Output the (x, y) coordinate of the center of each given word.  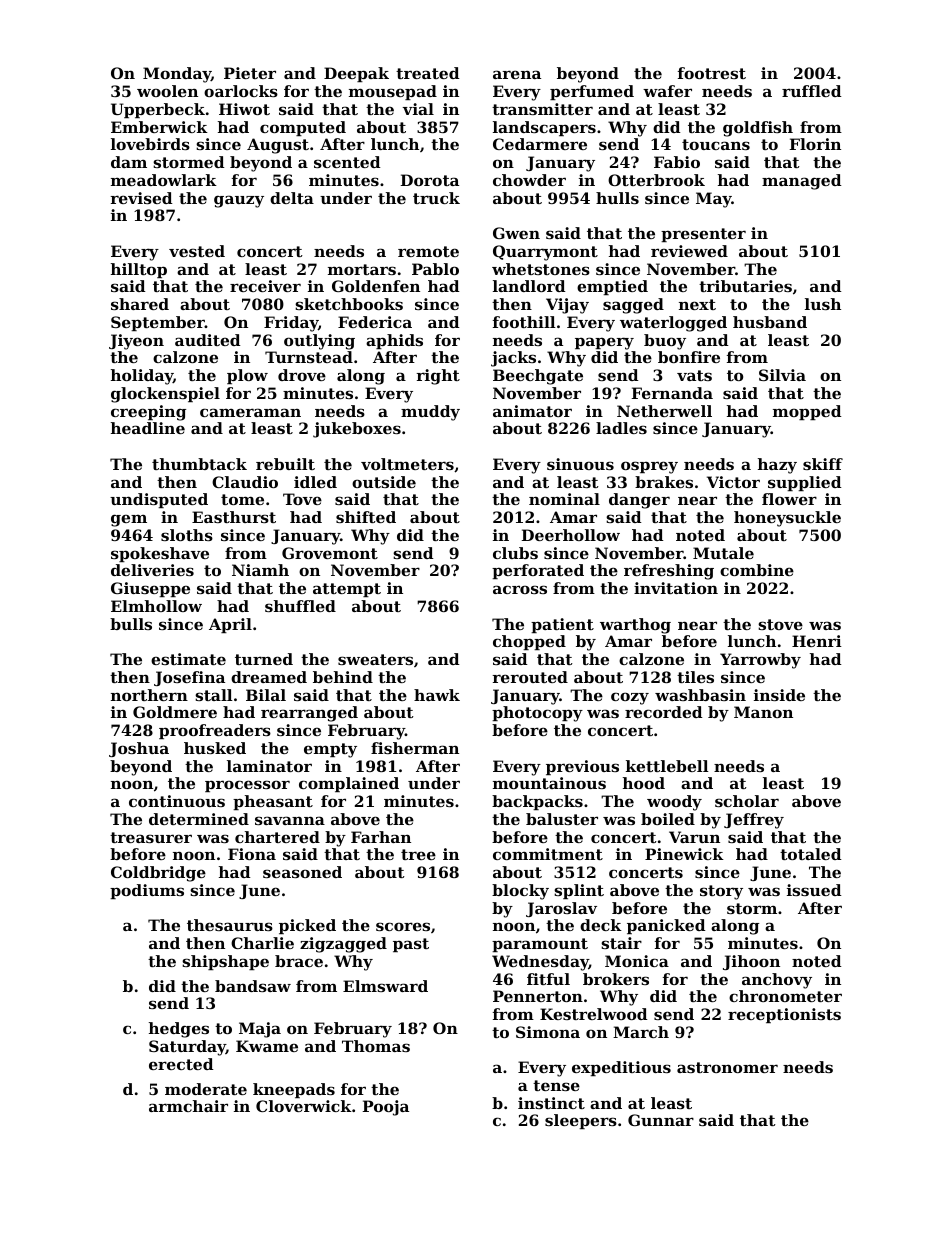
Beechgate (538, 377)
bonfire (689, 357)
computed (303, 128)
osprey (649, 467)
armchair (188, 1106)
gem (129, 520)
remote (428, 251)
